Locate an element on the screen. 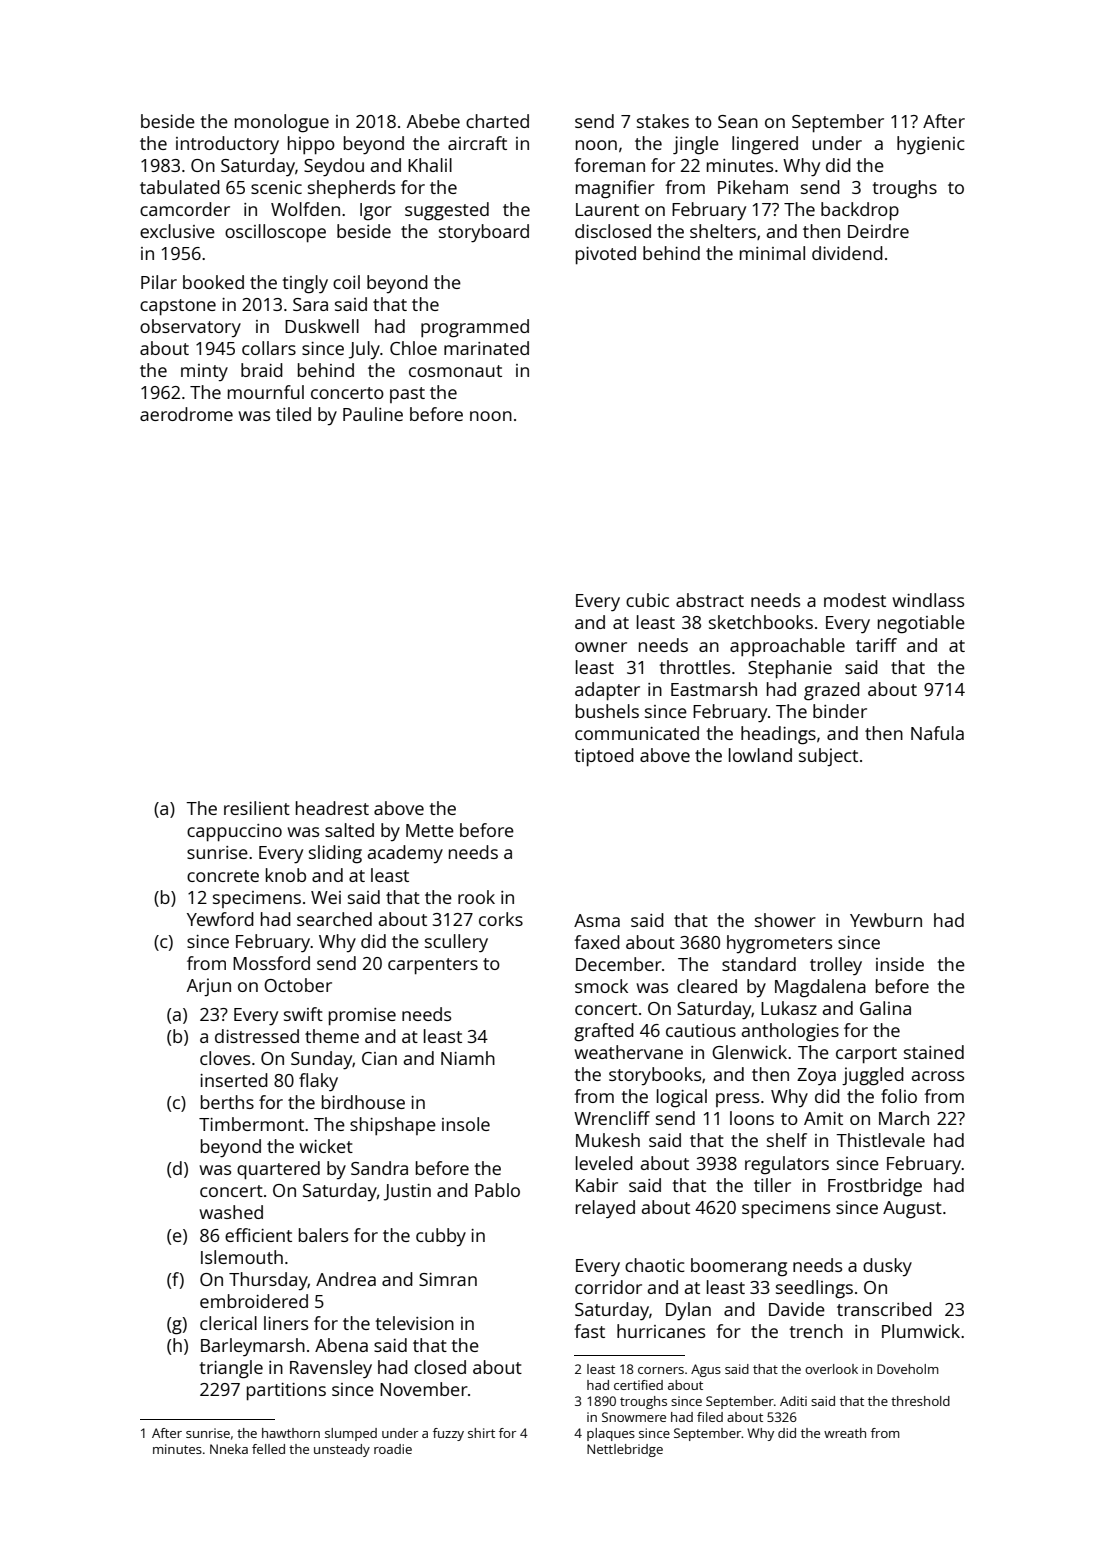  Mette is located at coordinates (430, 830).
